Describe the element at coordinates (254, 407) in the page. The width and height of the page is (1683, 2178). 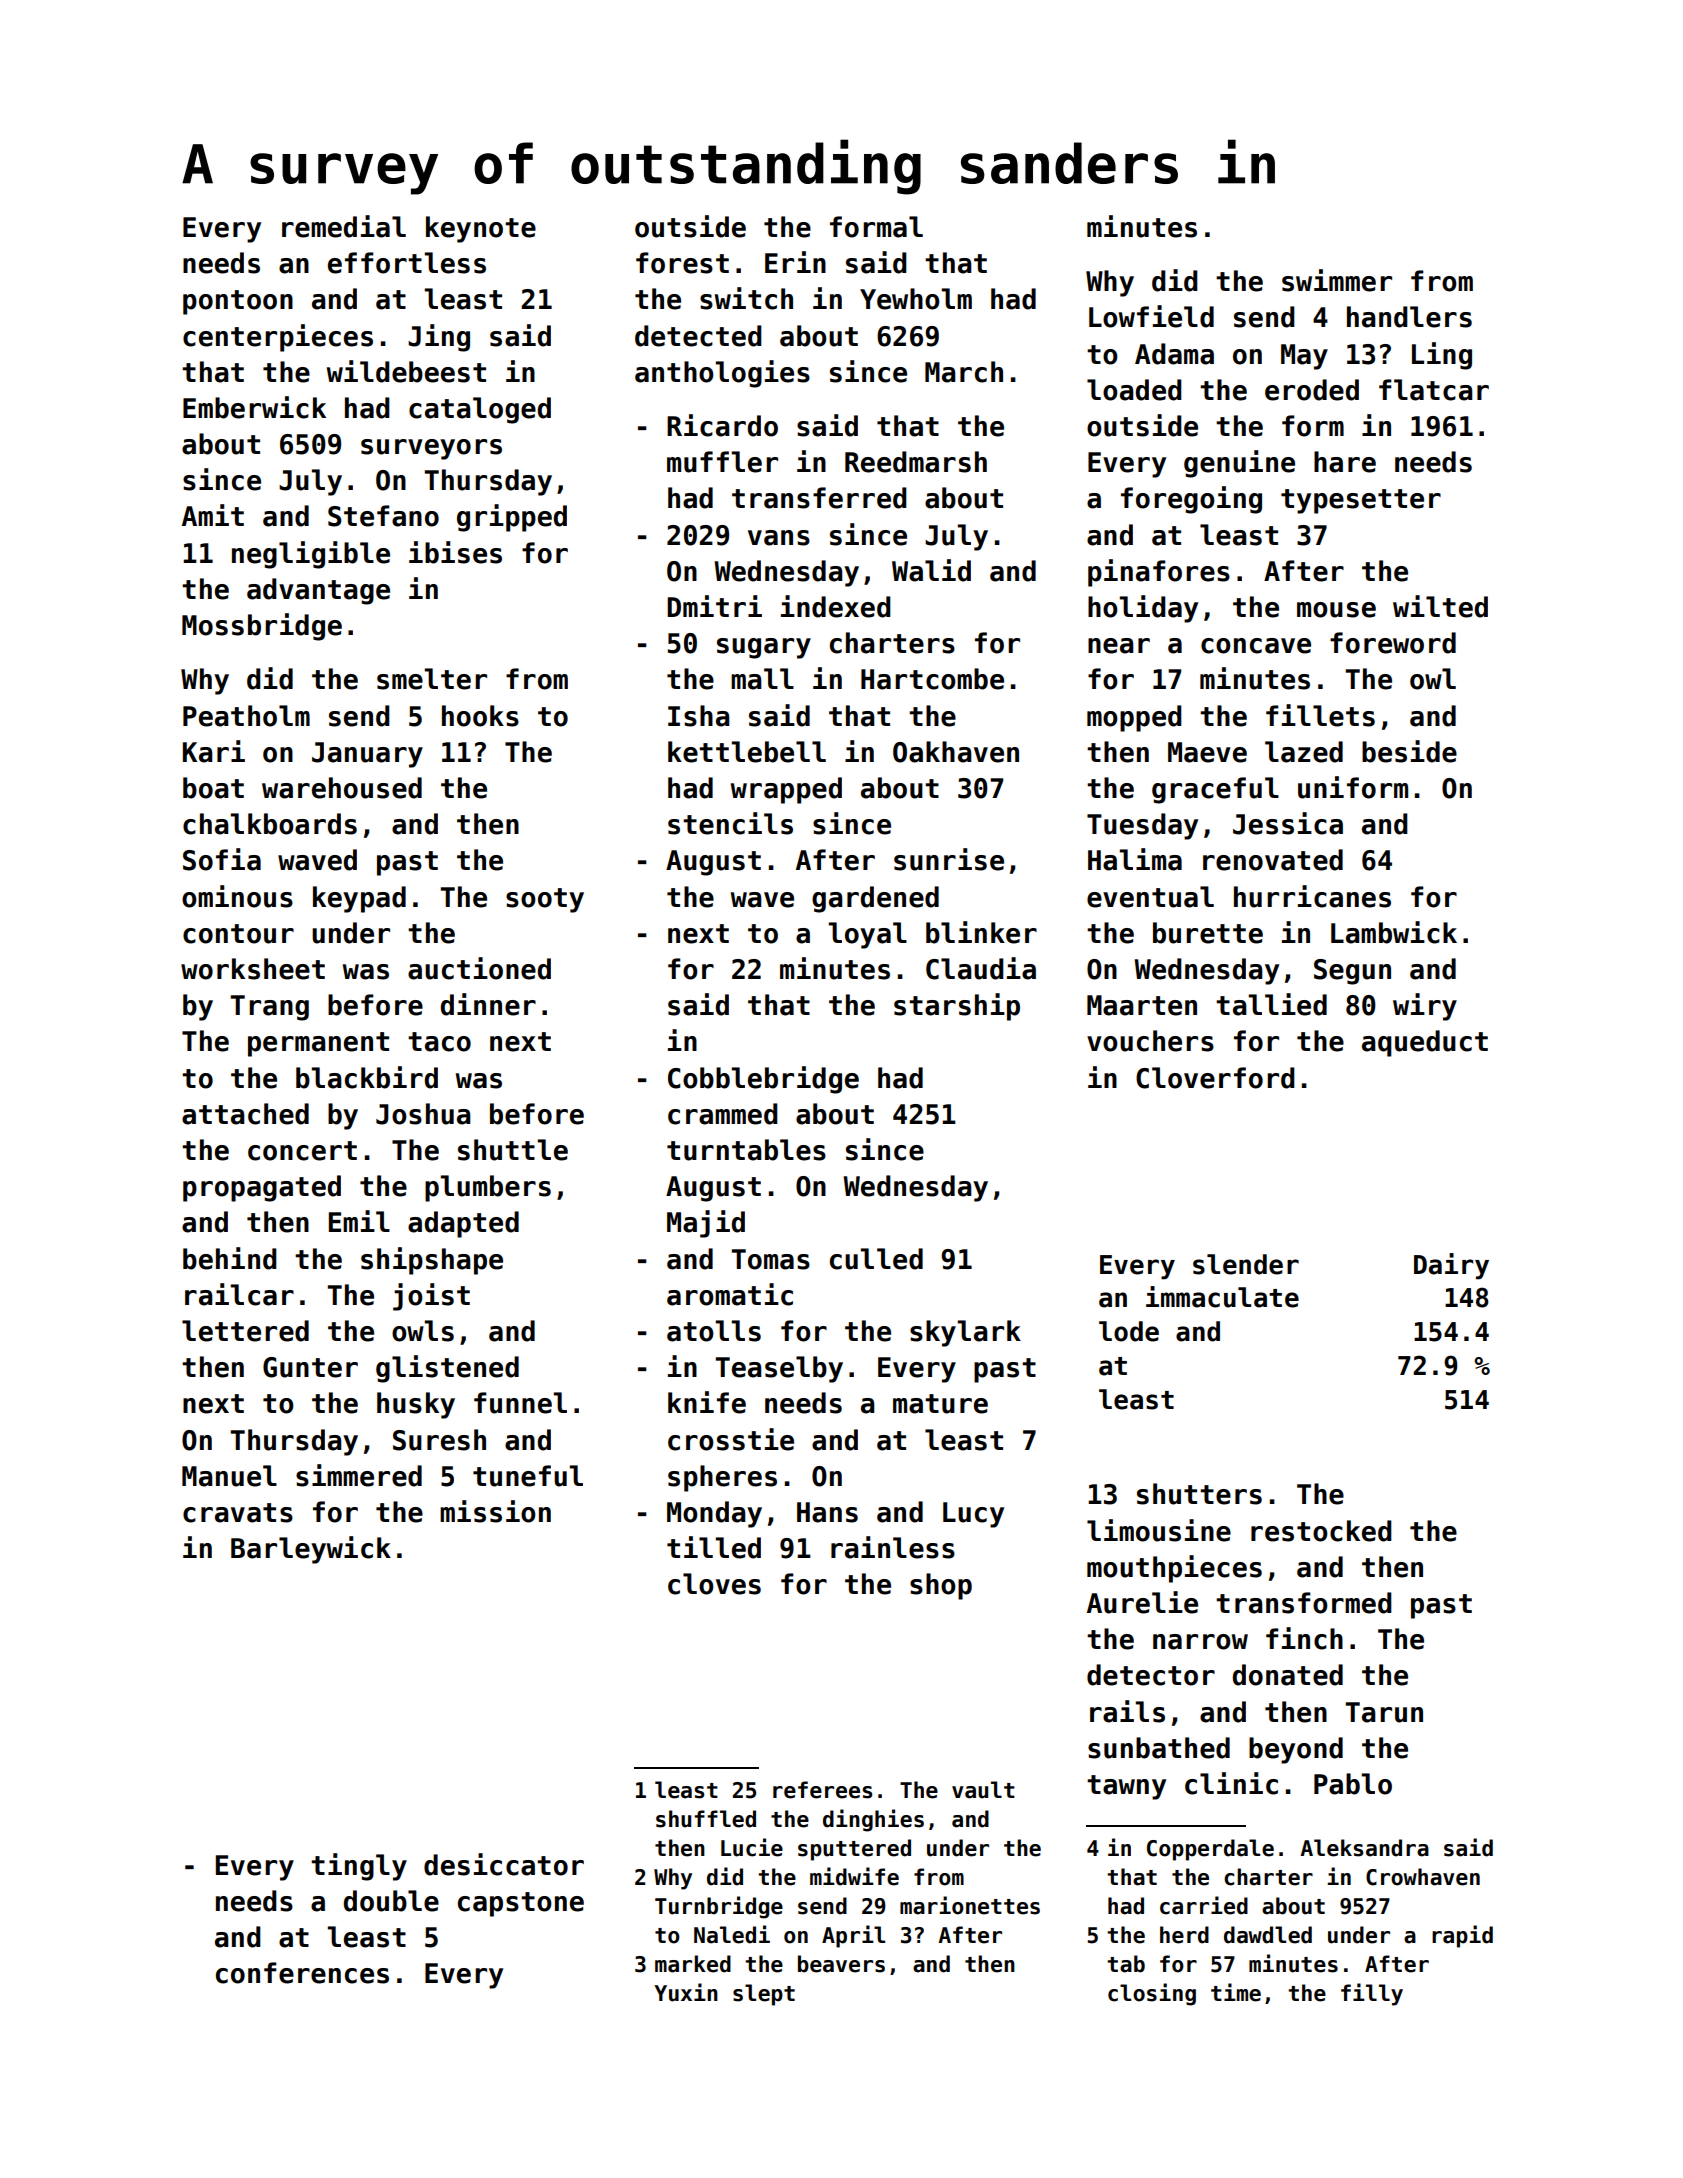
I see `Emberwick` at that location.
